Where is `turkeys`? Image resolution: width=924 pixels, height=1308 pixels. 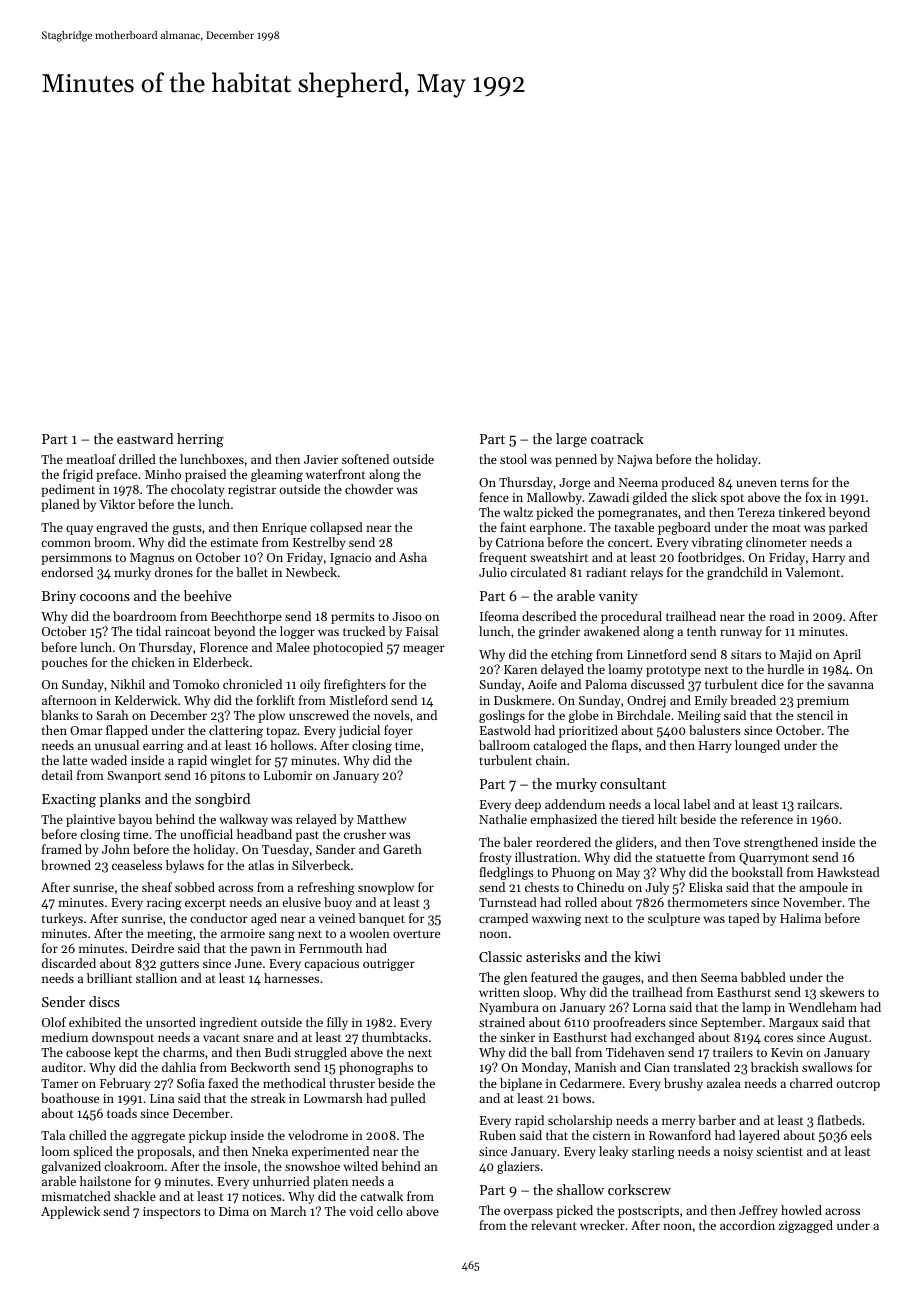 turkeys is located at coordinates (62, 919).
